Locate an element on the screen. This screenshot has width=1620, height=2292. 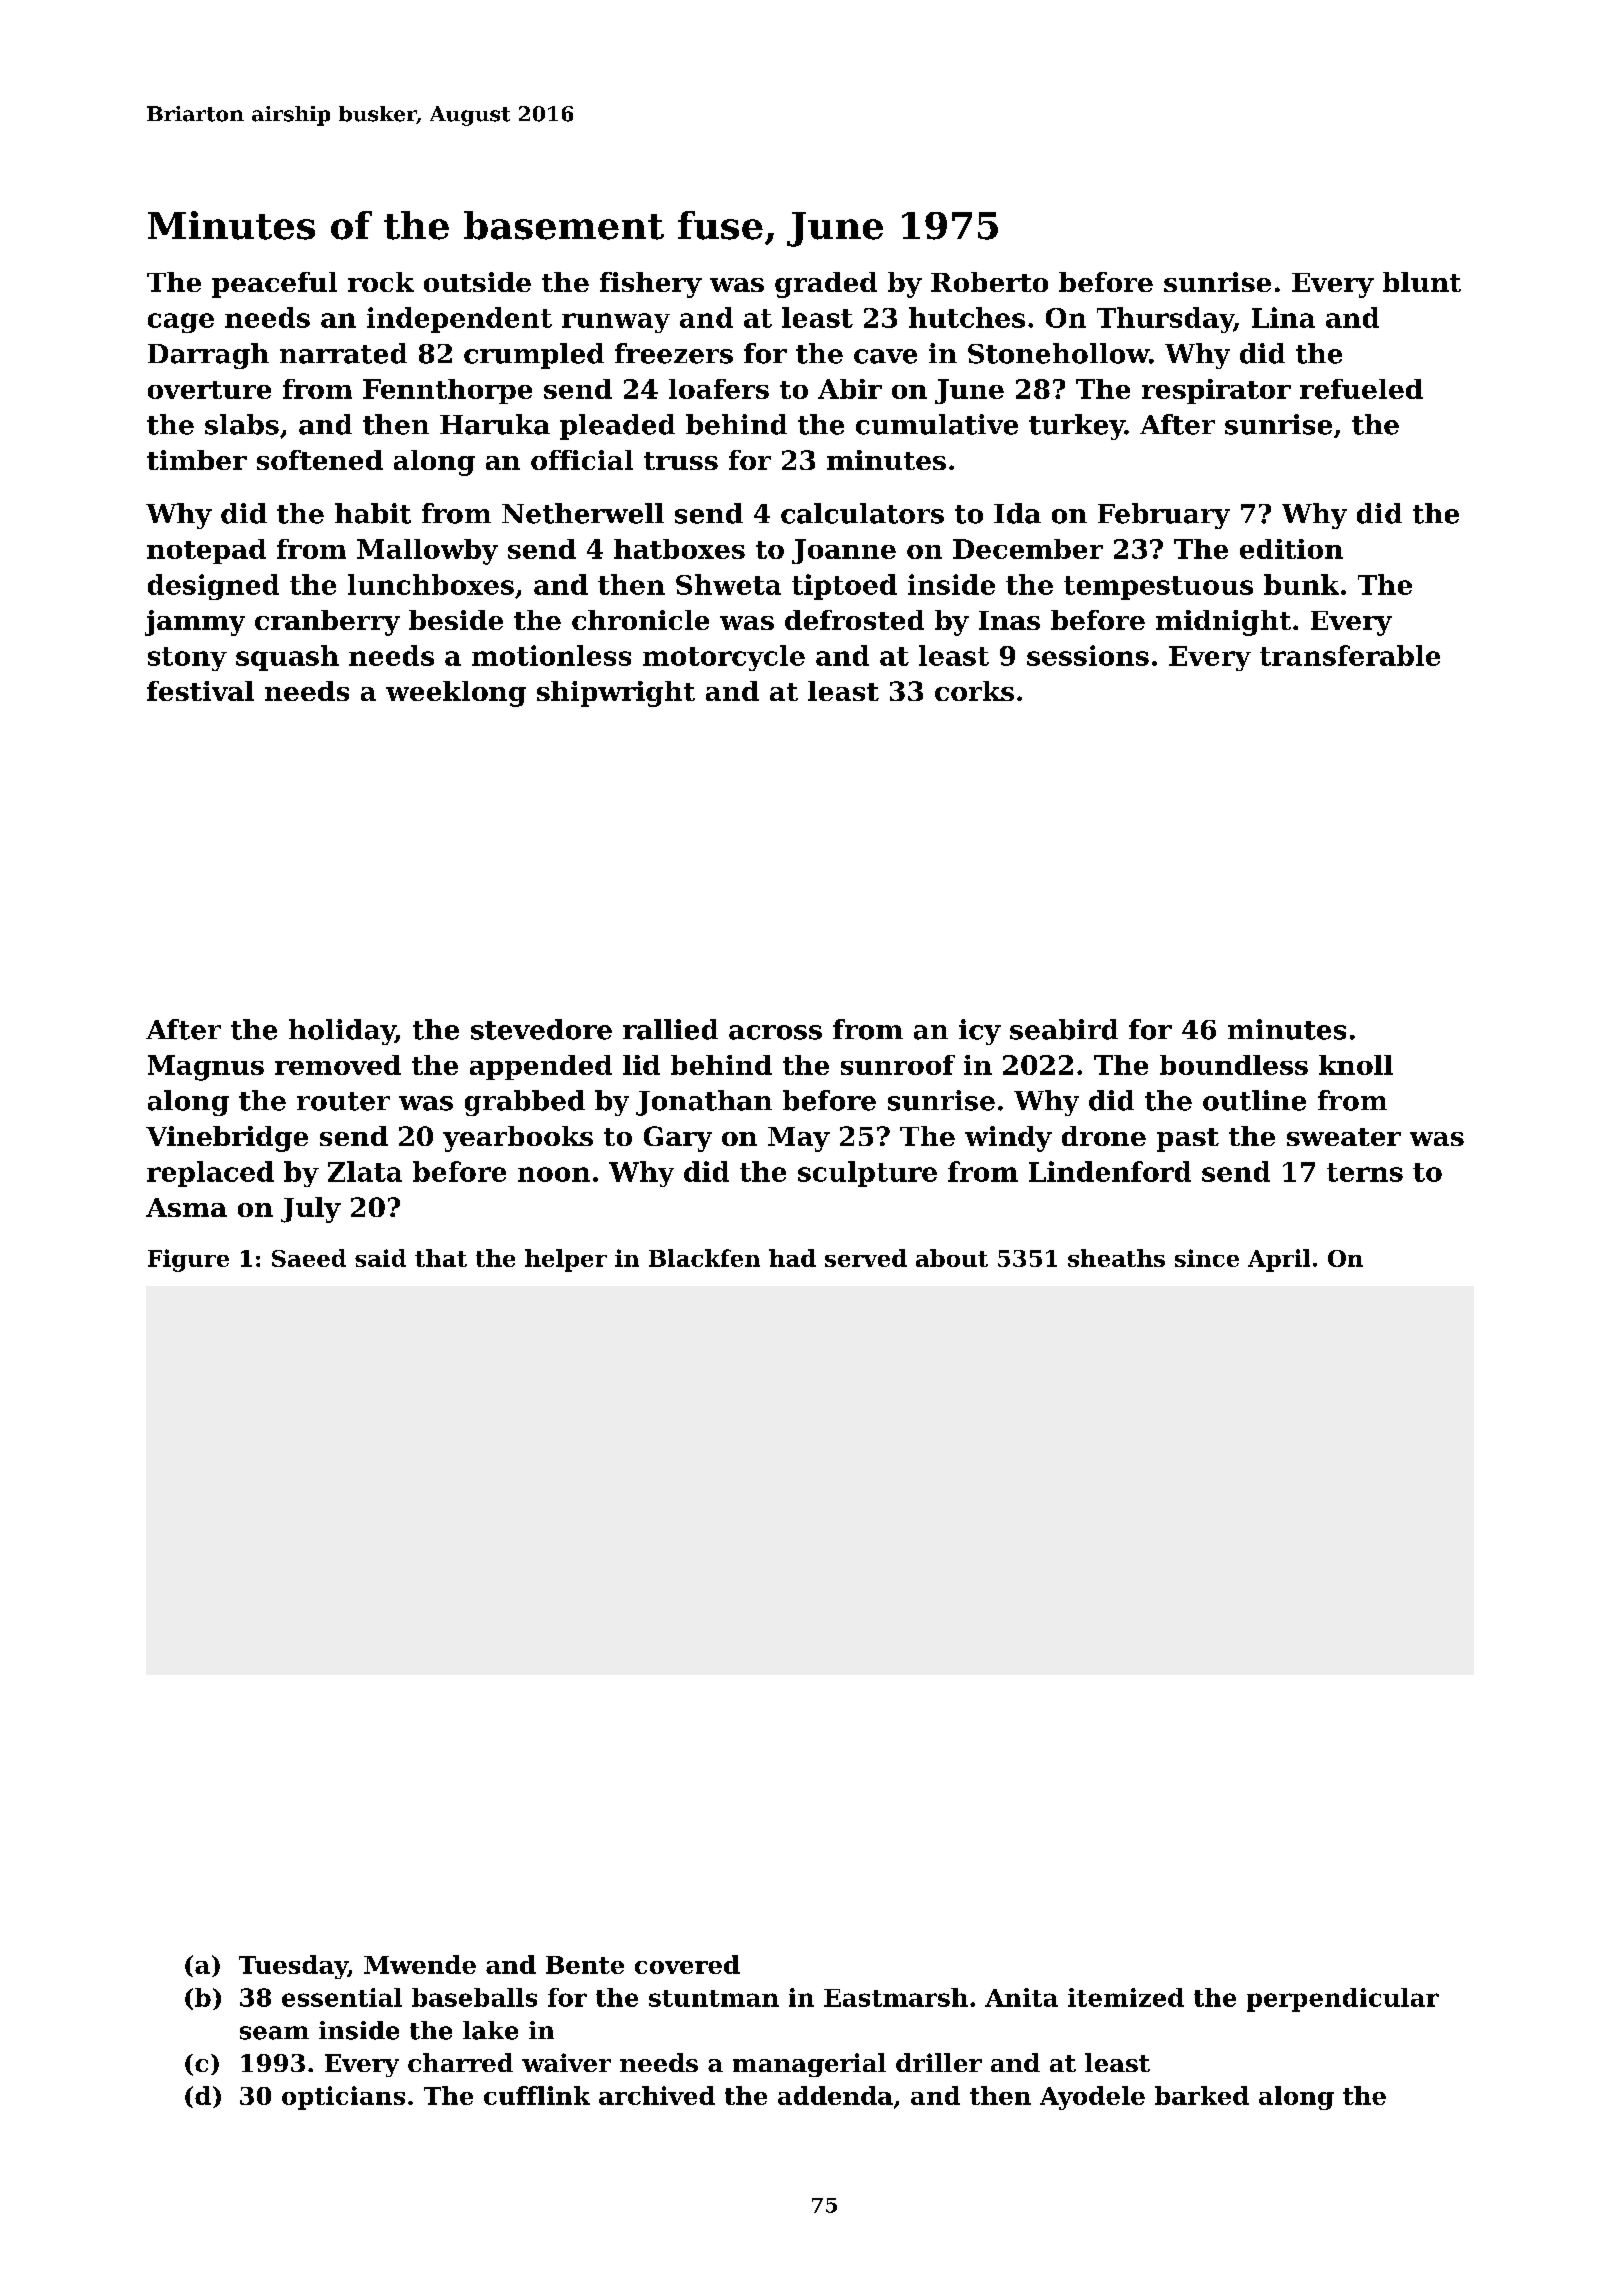
seam is located at coordinates (274, 2033).
